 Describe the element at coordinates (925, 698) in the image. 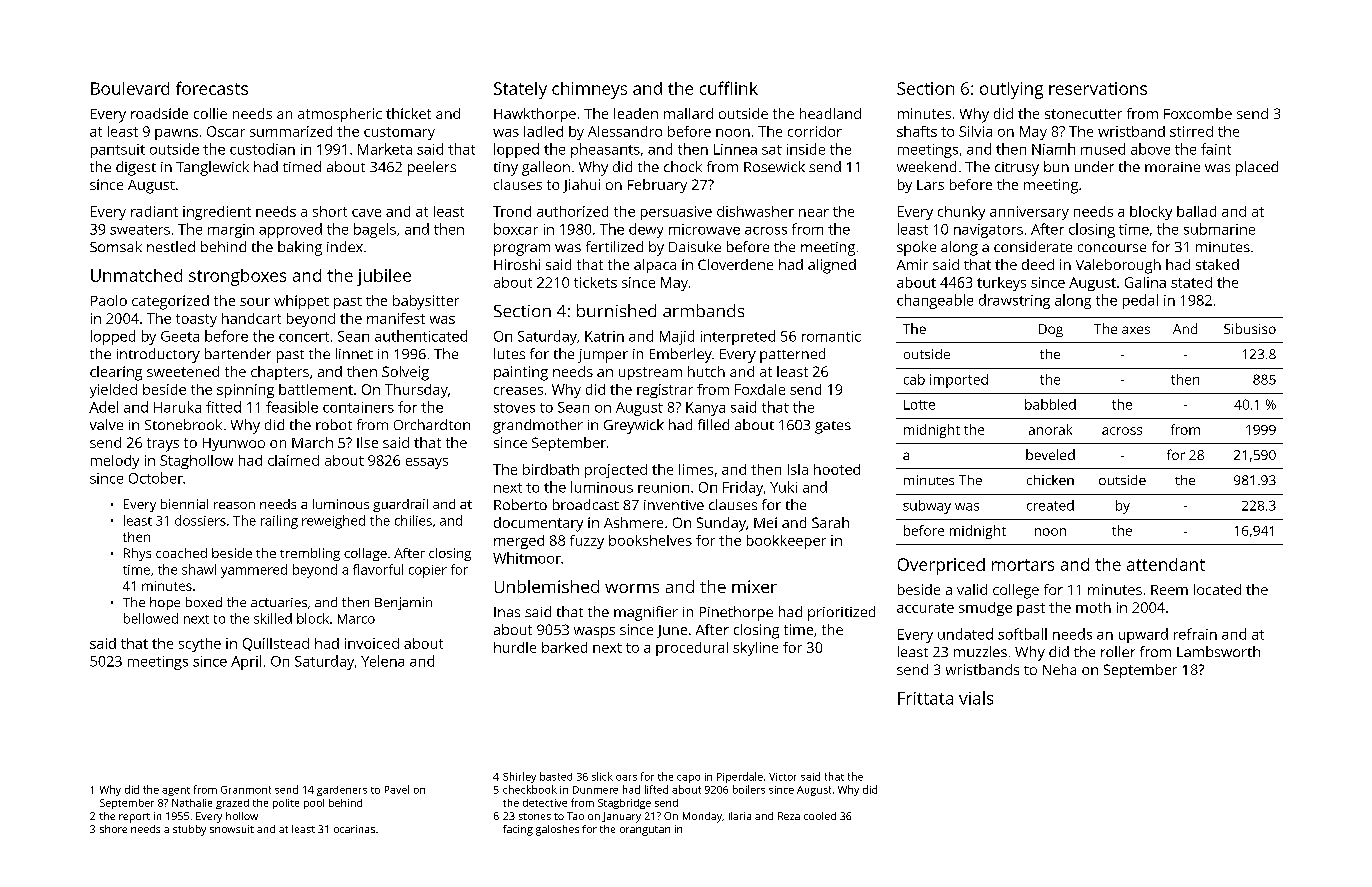

I see `Frittata` at that location.
